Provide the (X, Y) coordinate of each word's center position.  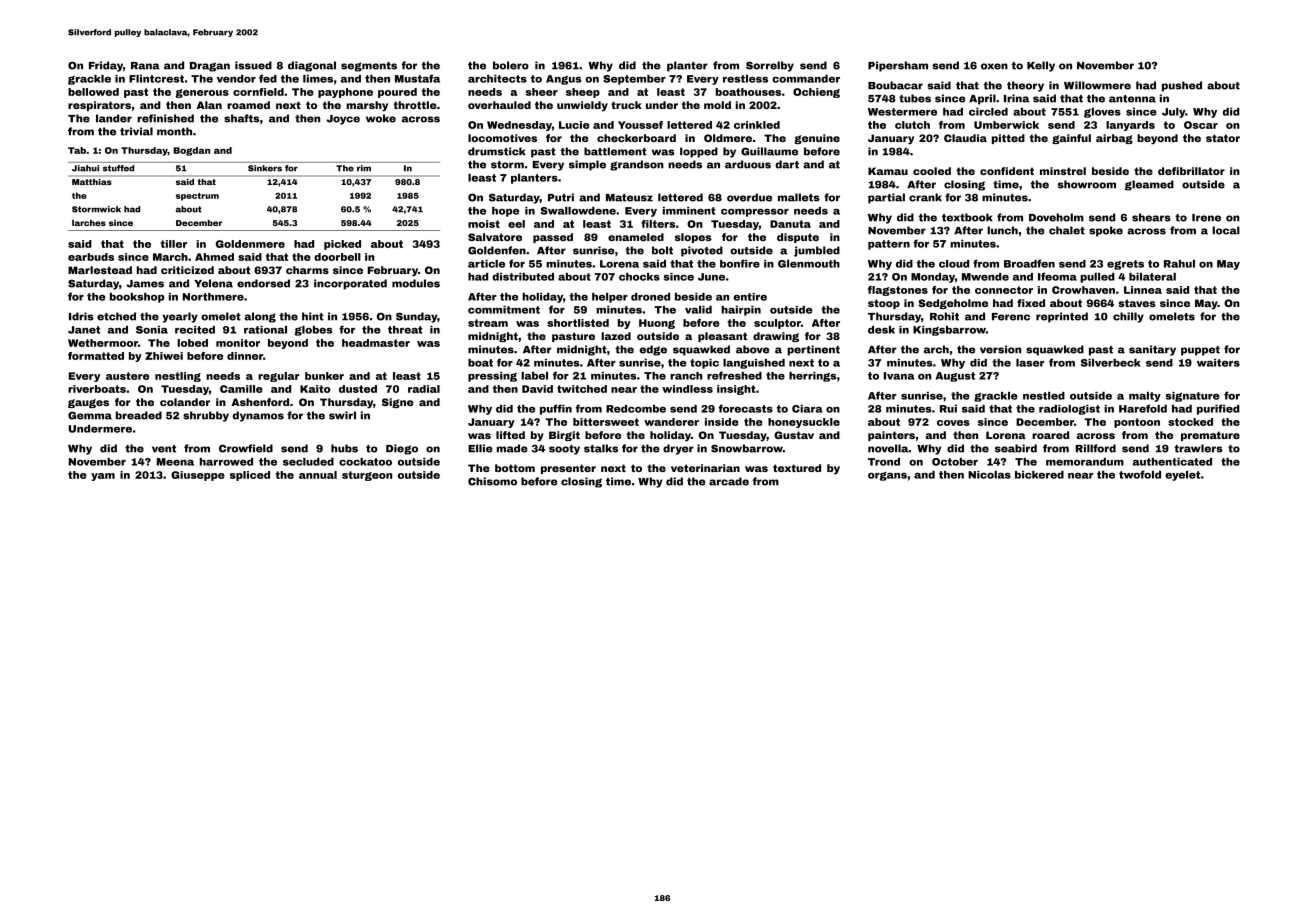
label (534, 376)
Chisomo (492, 481)
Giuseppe (198, 476)
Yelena (213, 283)
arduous (748, 164)
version (1000, 349)
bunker (324, 376)
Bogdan (192, 151)
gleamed (1149, 185)
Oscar (1201, 125)
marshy (367, 106)
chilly (1128, 317)
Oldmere (728, 138)
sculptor (777, 324)
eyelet (1182, 476)
